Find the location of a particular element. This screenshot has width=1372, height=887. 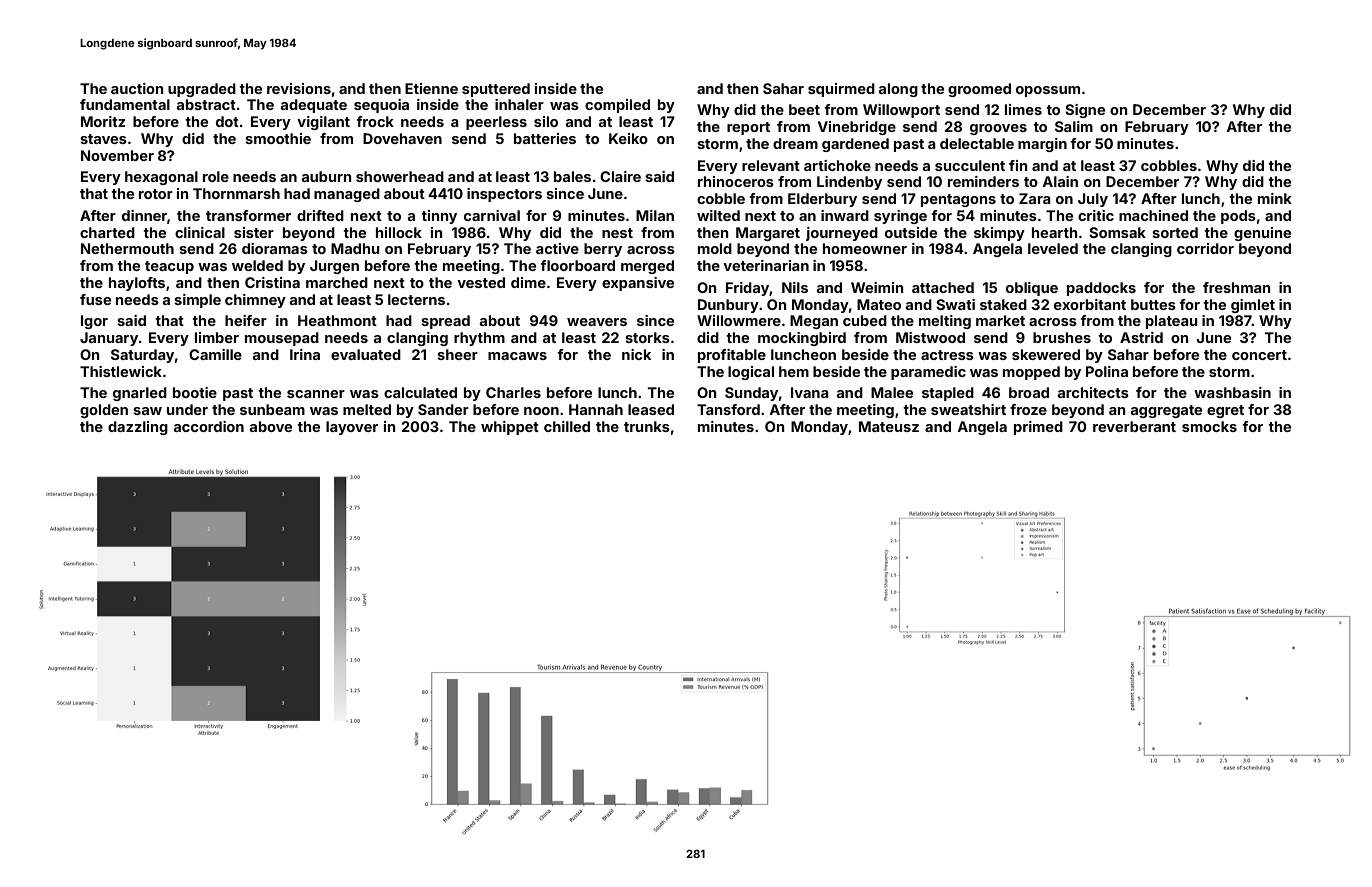

gardened is located at coordinates (855, 145).
